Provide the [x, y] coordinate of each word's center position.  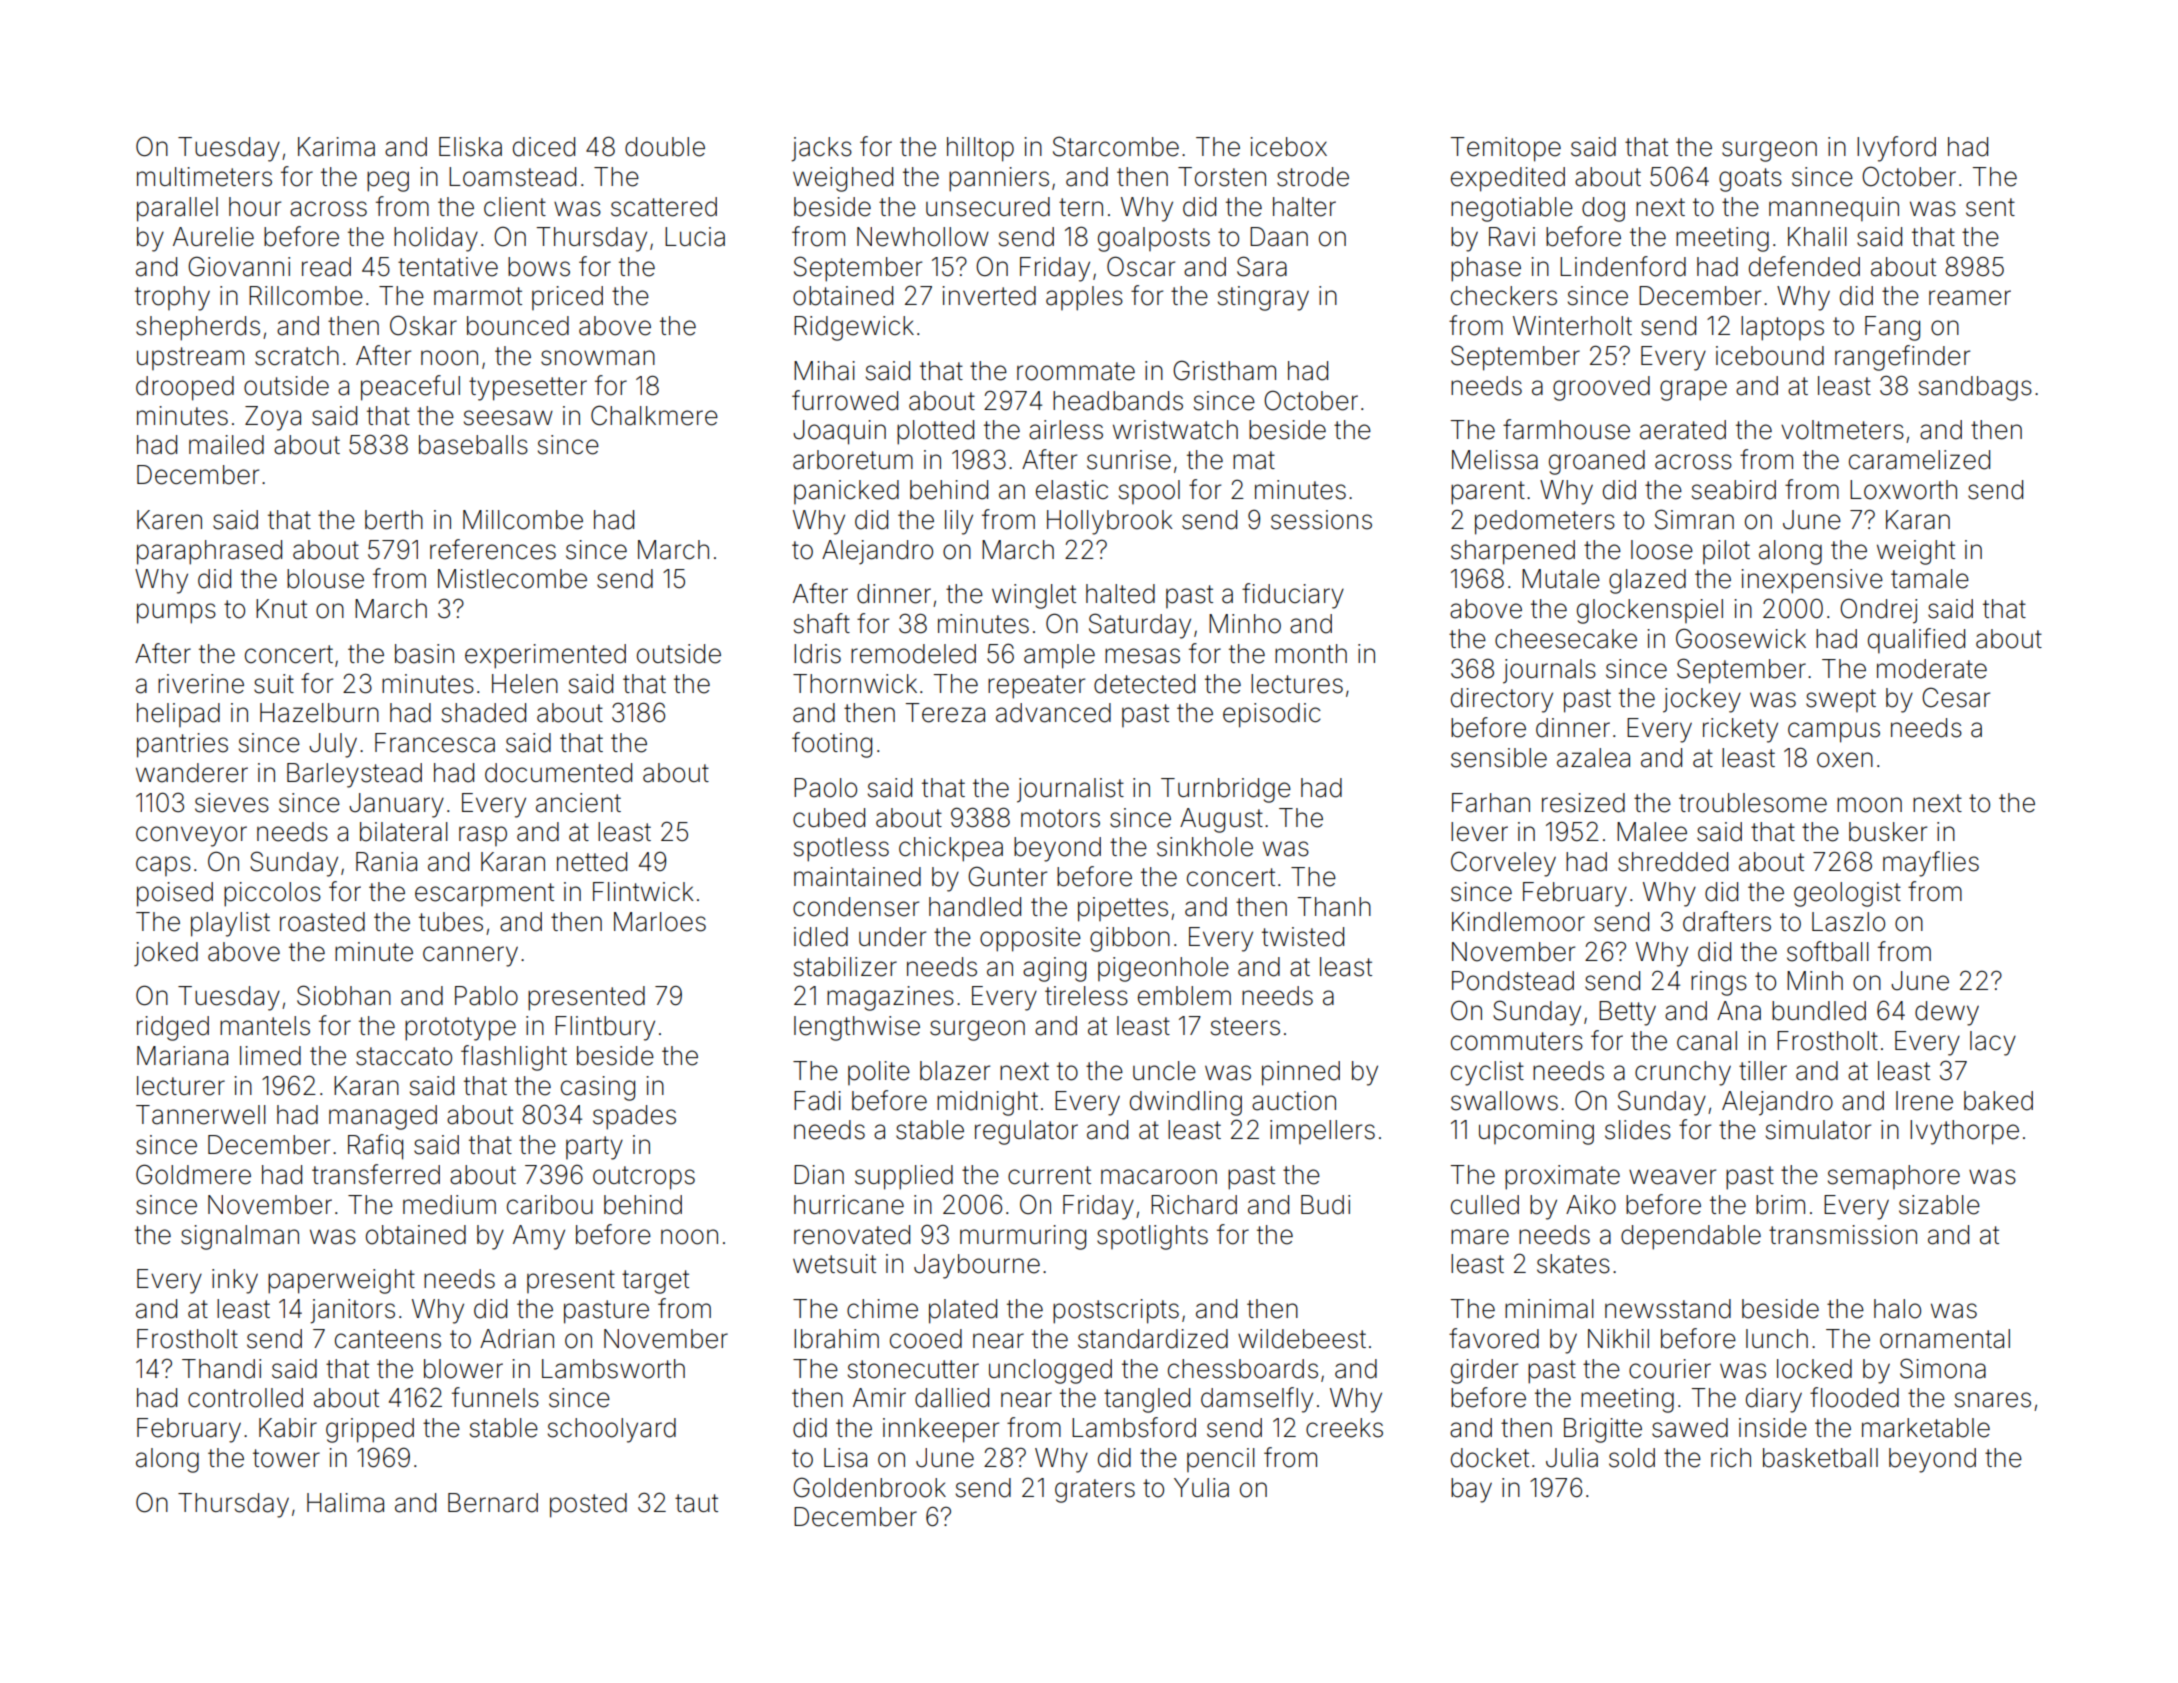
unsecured [988, 207]
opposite [1030, 939]
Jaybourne [977, 1266]
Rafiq [375, 1147]
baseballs [473, 445]
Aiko [1591, 1205]
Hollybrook [1110, 522]
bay [1471, 1490]
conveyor [191, 836]
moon [1869, 805]
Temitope [1505, 149]
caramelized [1919, 460]
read [326, 267]
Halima [345, 1503]
